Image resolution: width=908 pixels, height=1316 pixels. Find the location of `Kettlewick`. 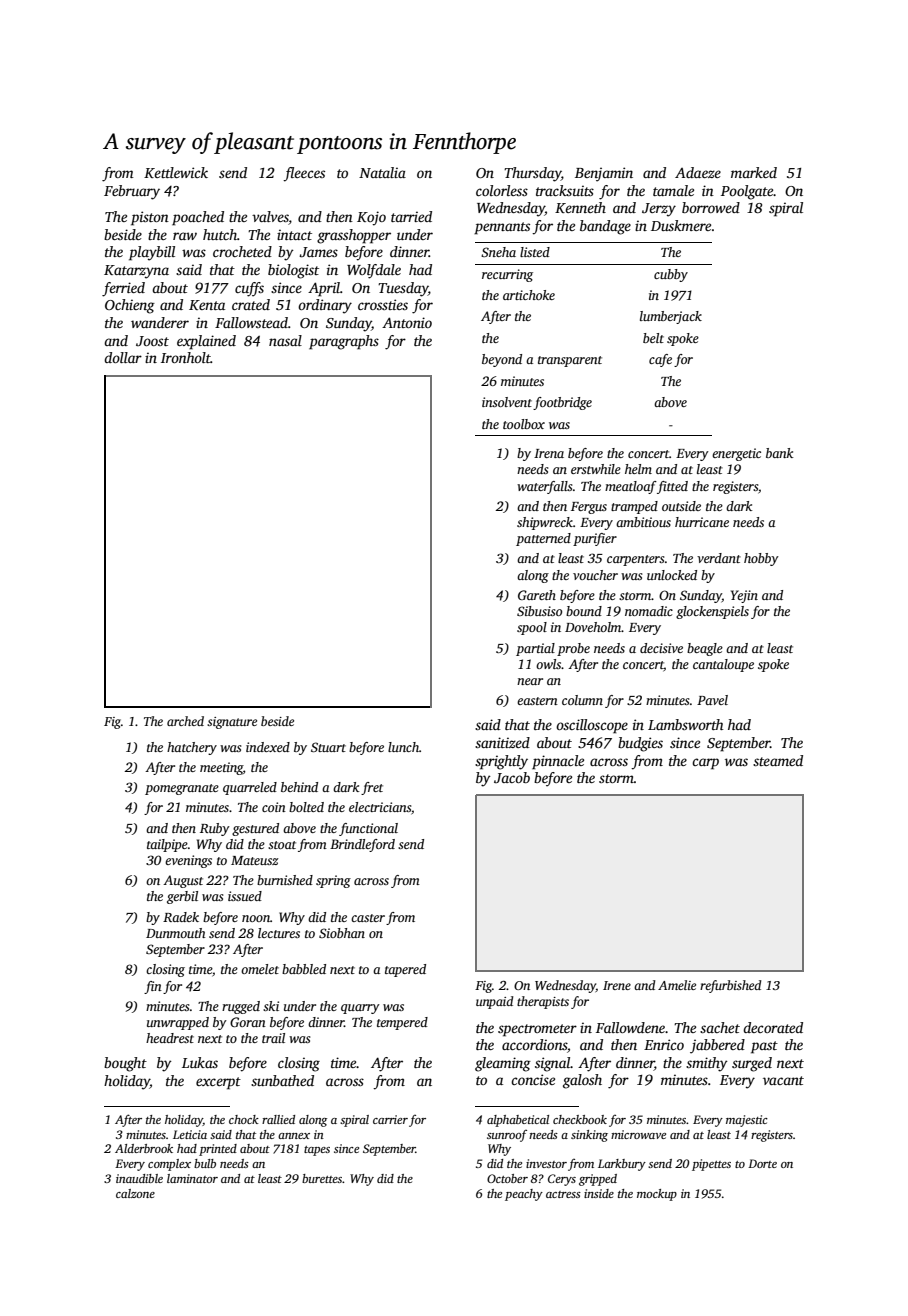

Kettlewick is located at coordinates (176, 172).
